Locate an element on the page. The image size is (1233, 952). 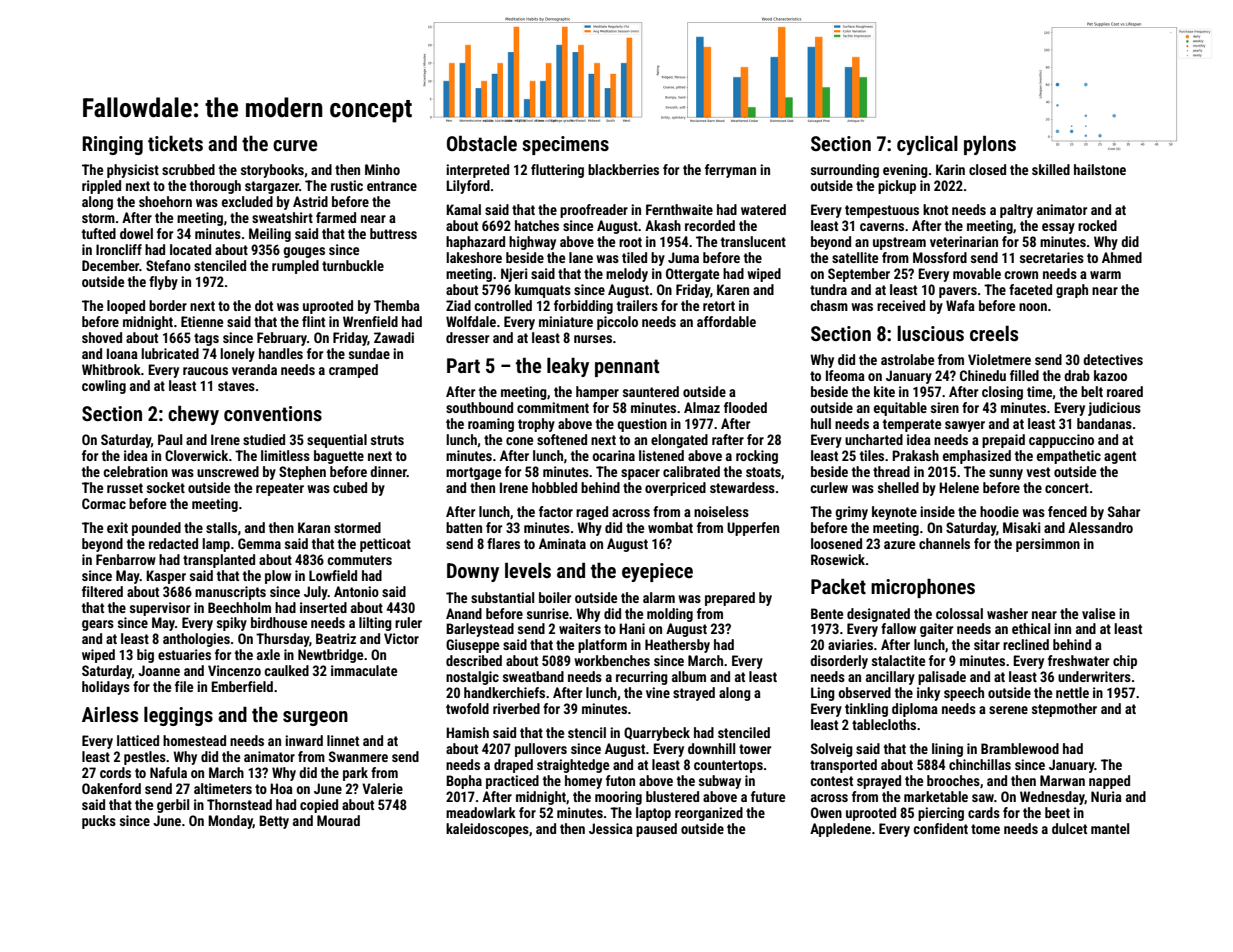
lining is located at coordinates (947, 750).
